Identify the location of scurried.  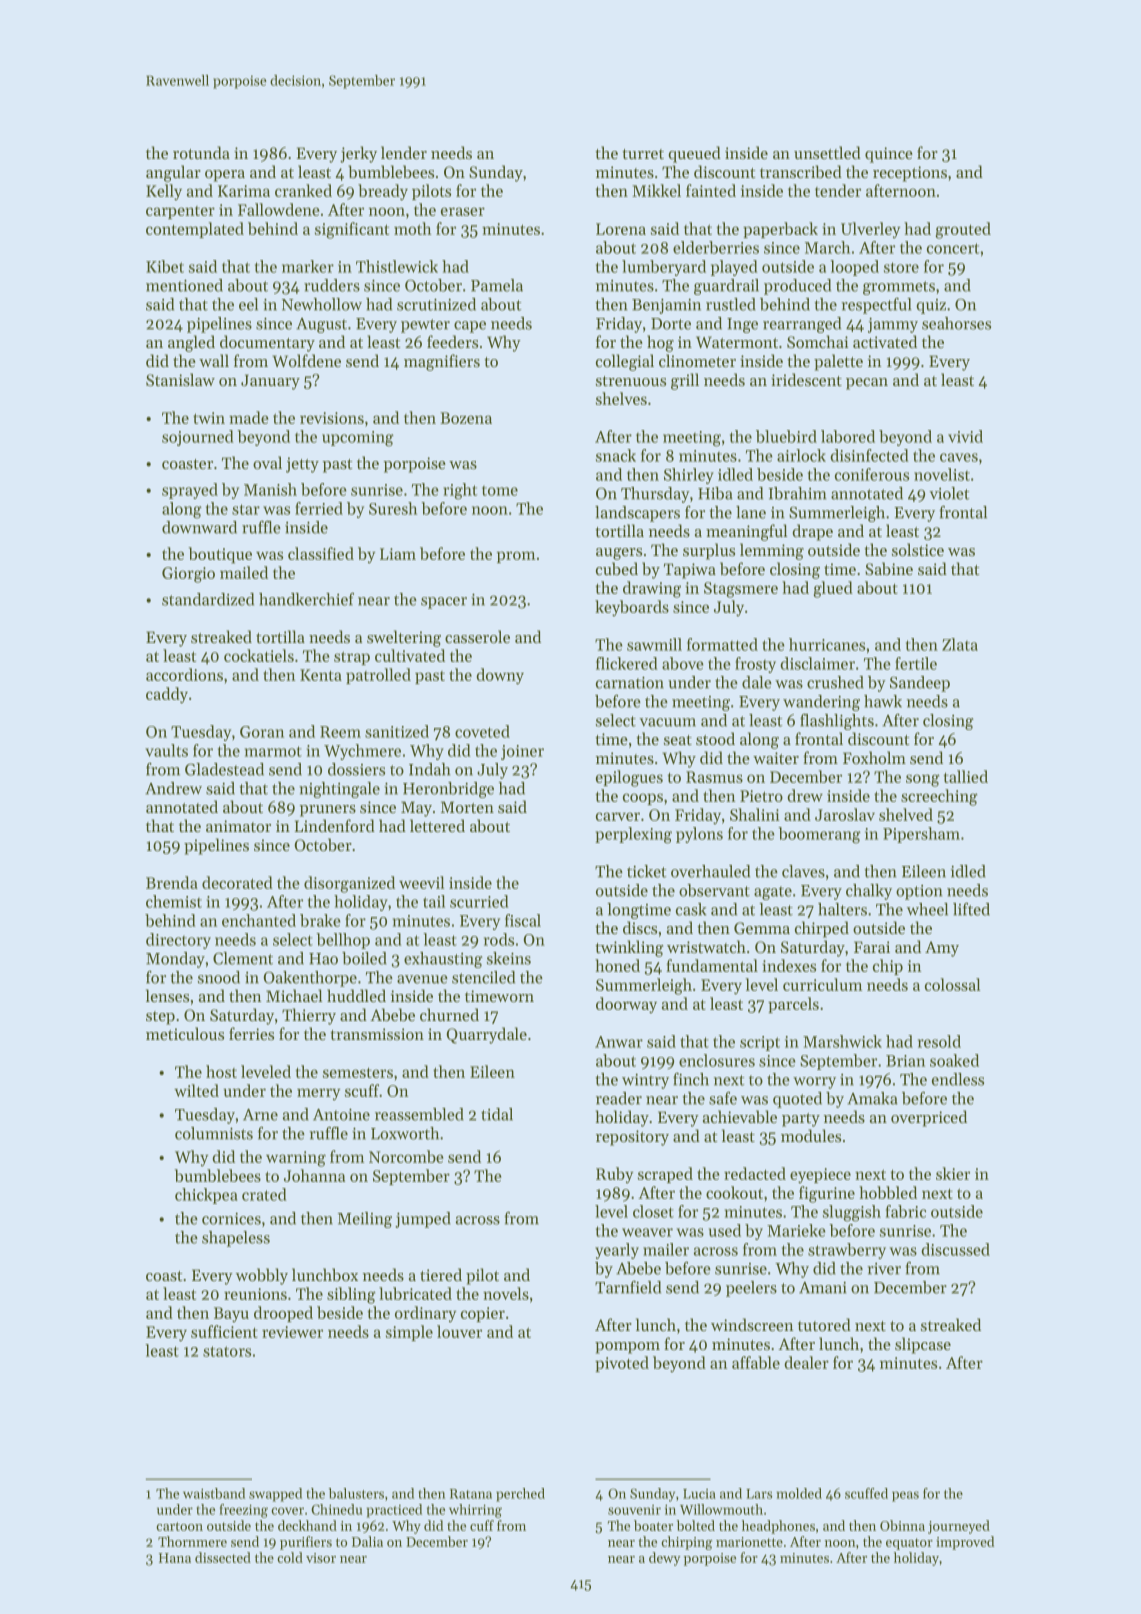
(479, 901).
